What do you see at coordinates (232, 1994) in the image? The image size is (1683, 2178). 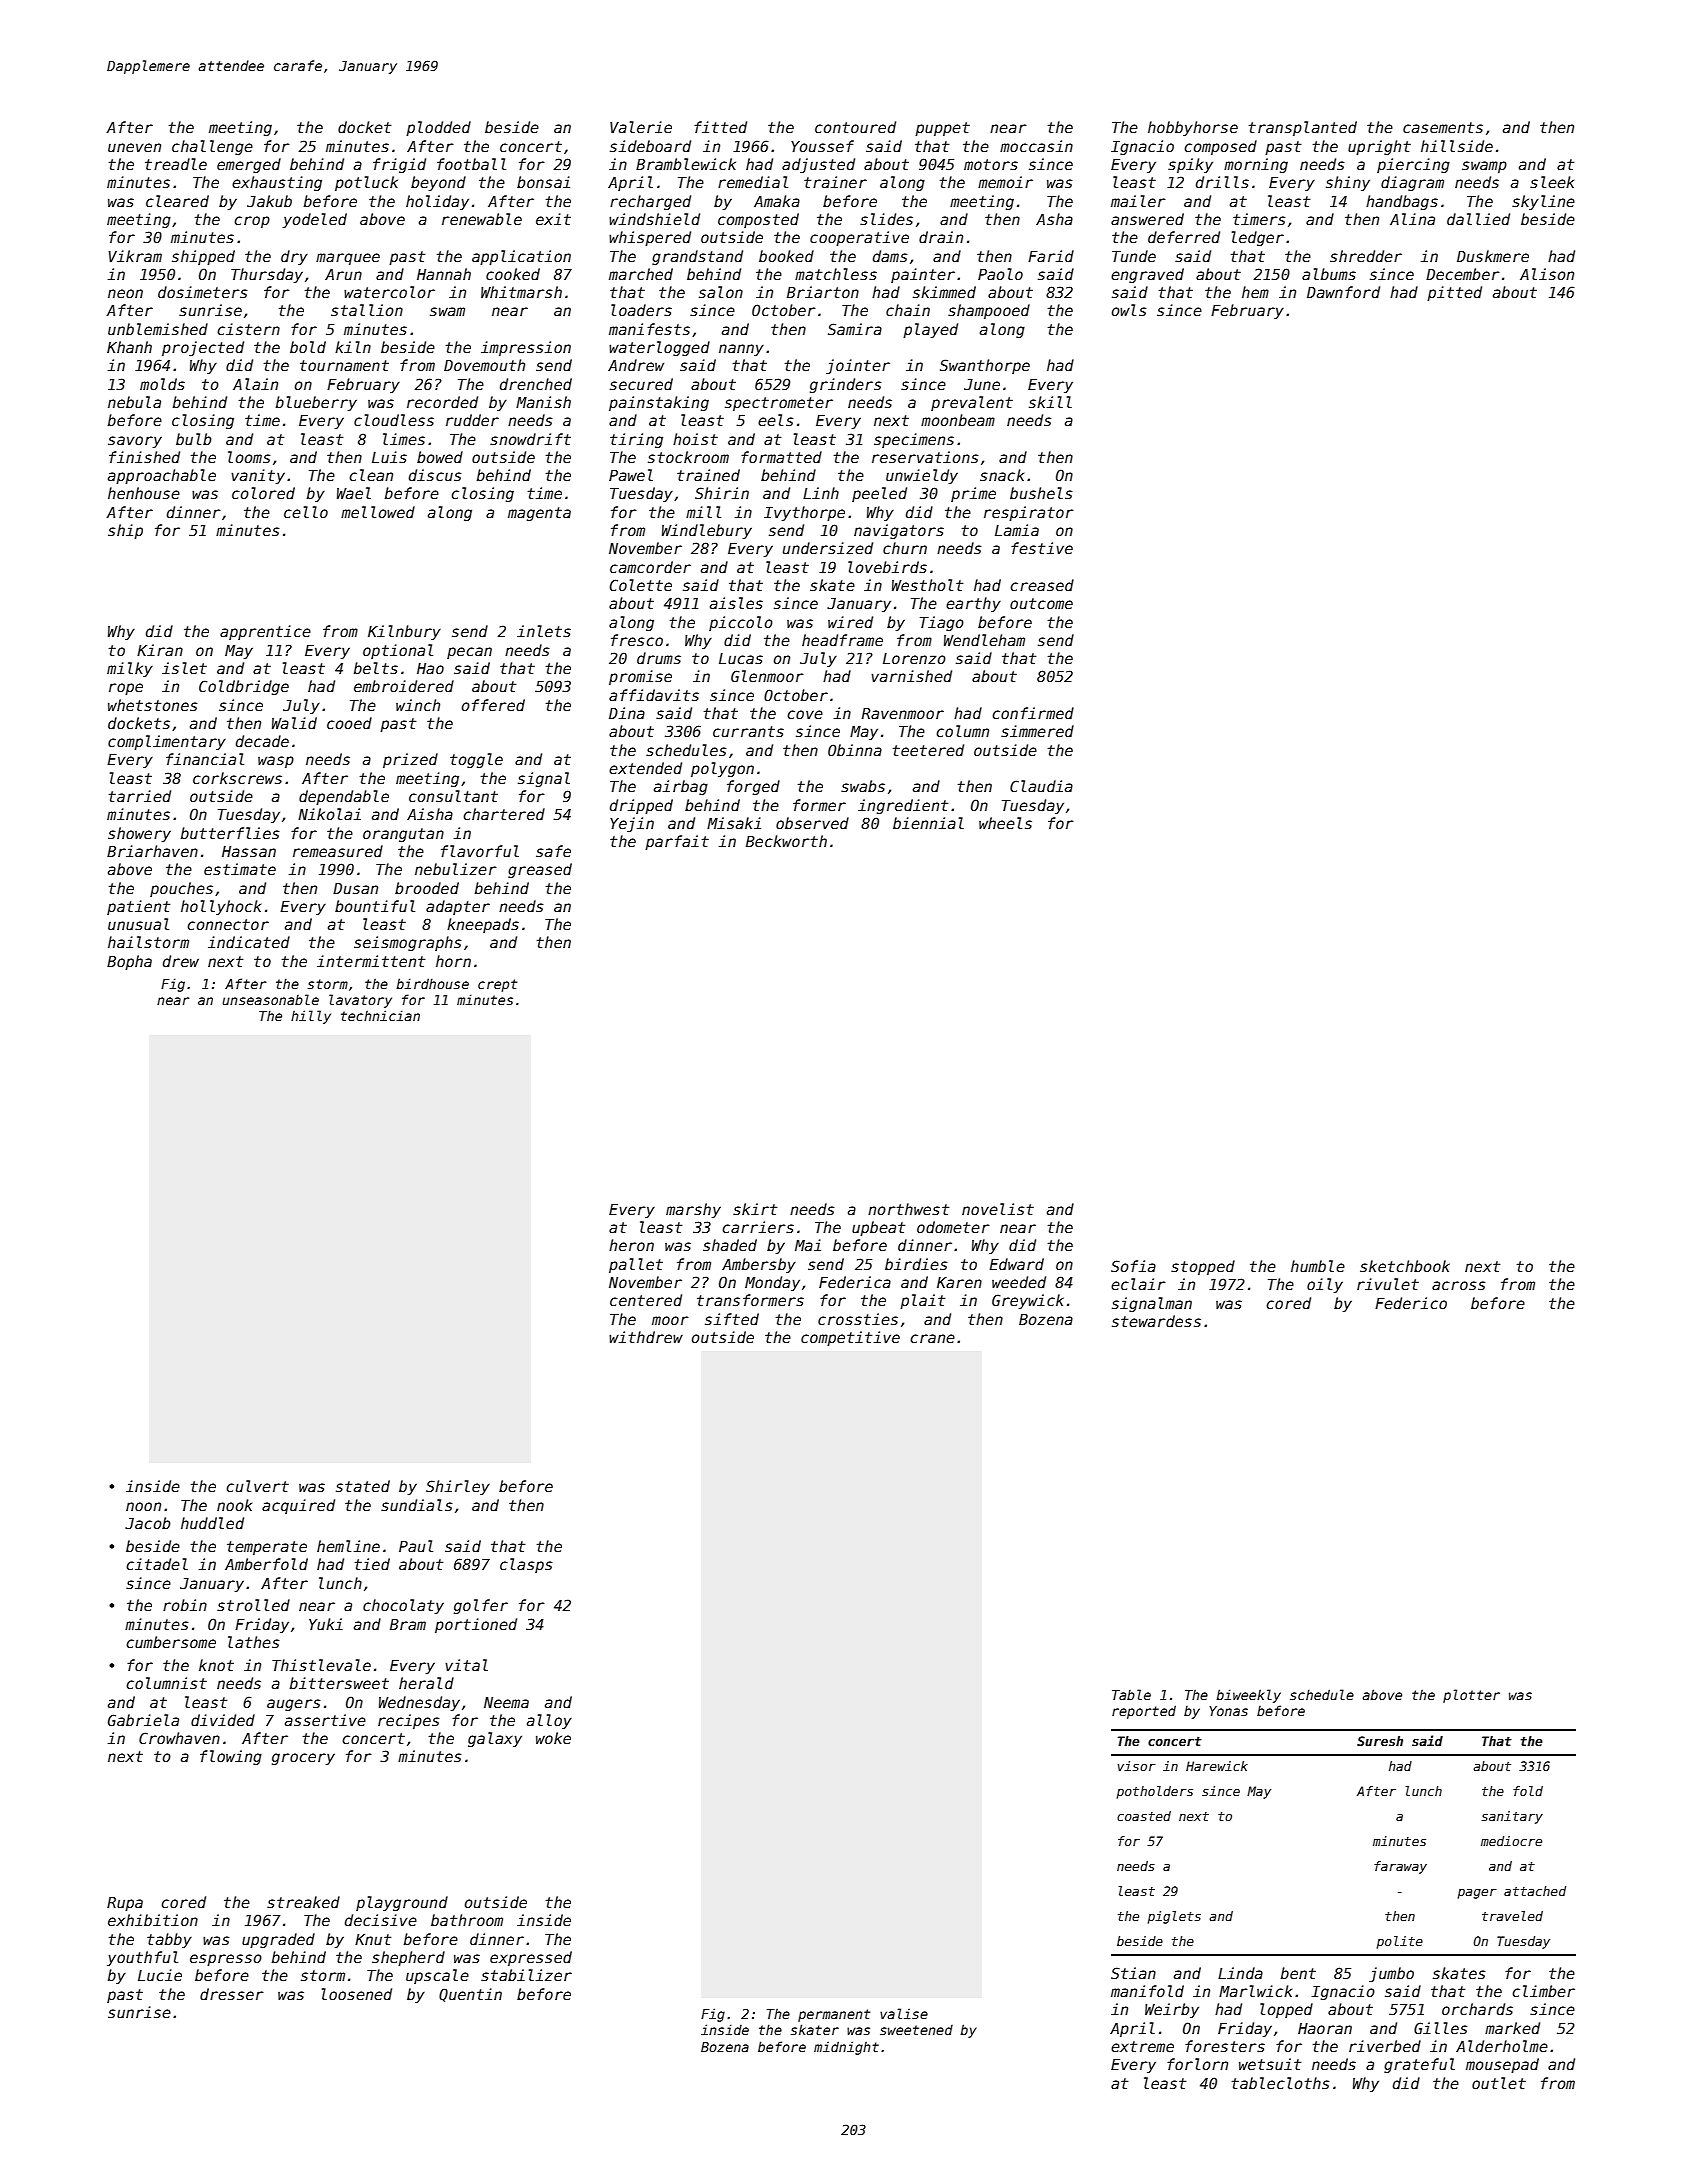 I see `dresser` at bounding box center [232, 1994].
